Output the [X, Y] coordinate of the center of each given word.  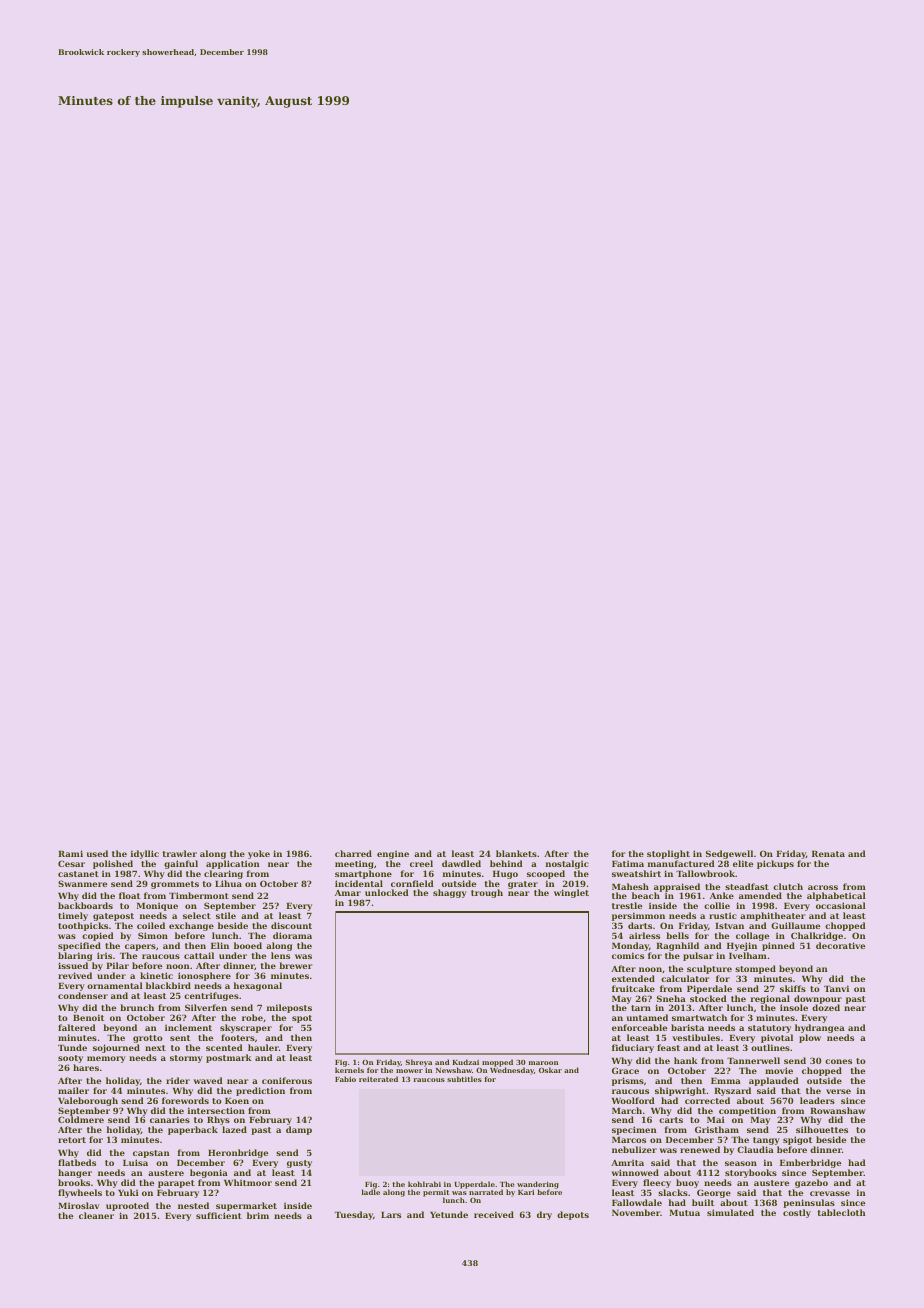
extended [633, 978]
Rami [70, 853]
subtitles [464, 1079]
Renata [828, 854]
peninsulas [809, 1203]
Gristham [717, 1129]
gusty [299, 1164]
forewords [185, 1100]
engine [393, 854]
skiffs [793, 988]
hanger [75, 1173]
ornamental [115, 985]
